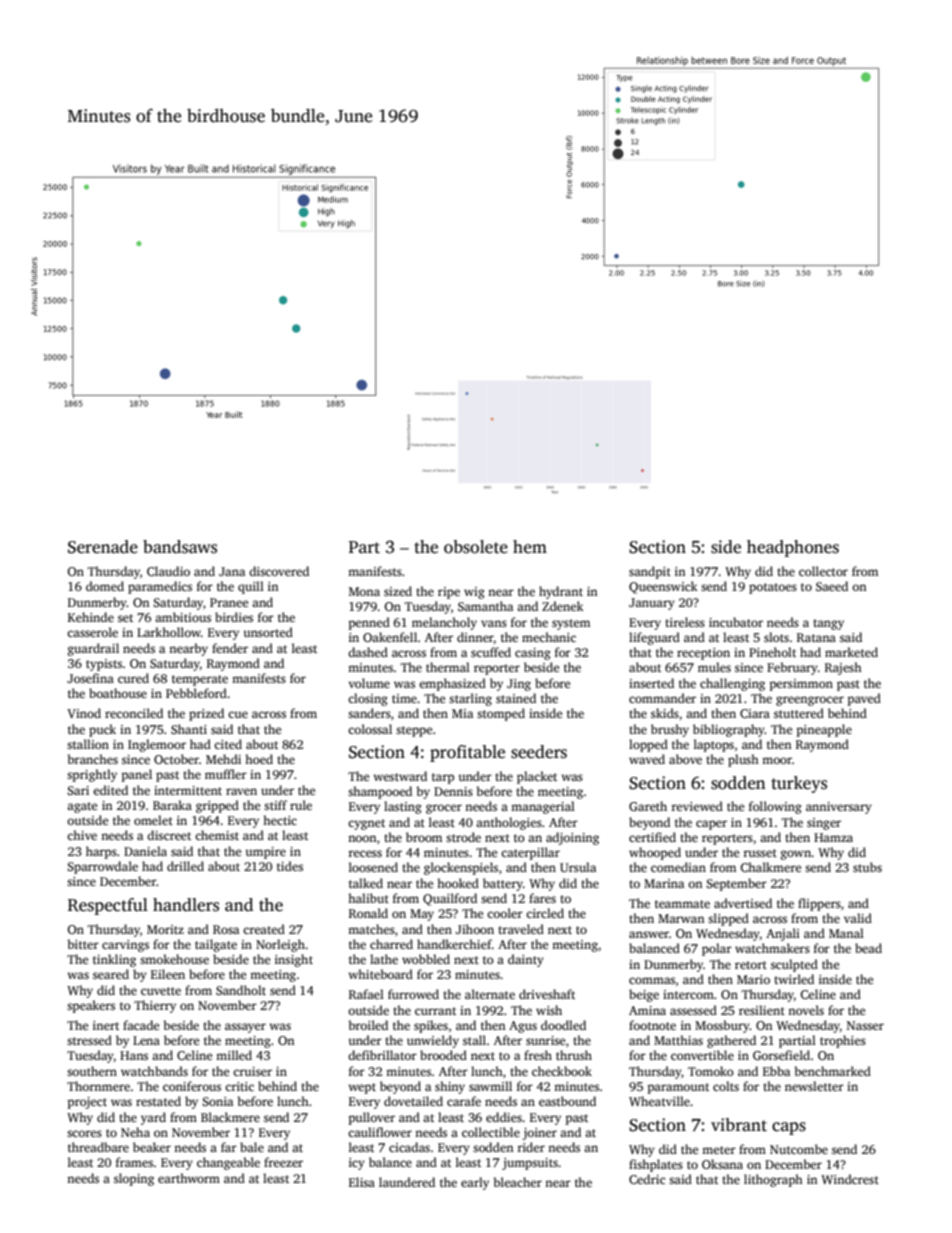 This screenshot has height=1233, width=952. Describe the element at coordinates (238, 714) in the screenshot. I see `cue` at that location.
